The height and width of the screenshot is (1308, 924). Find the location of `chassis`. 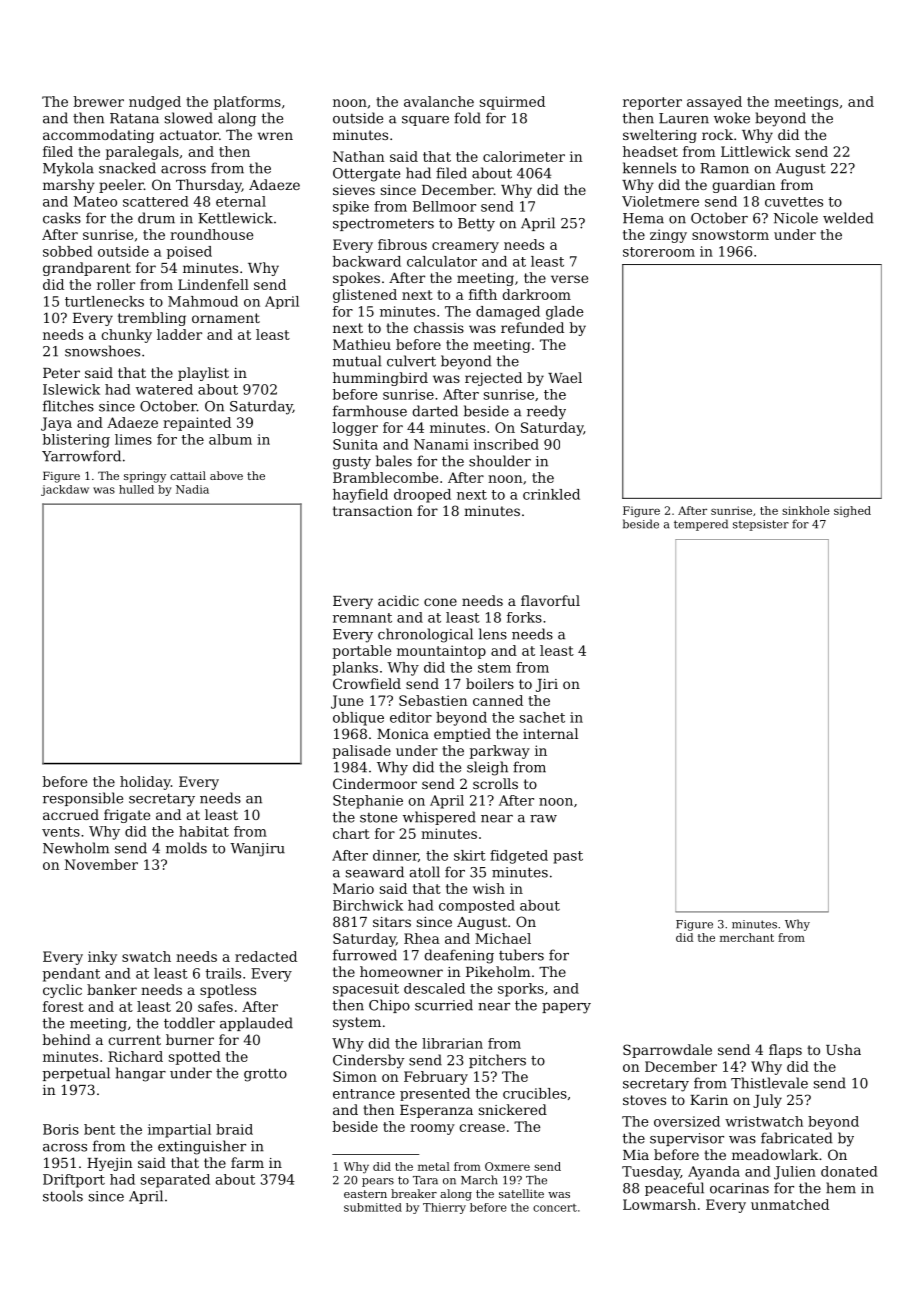

chassis is located at coordinates (439, 327).
